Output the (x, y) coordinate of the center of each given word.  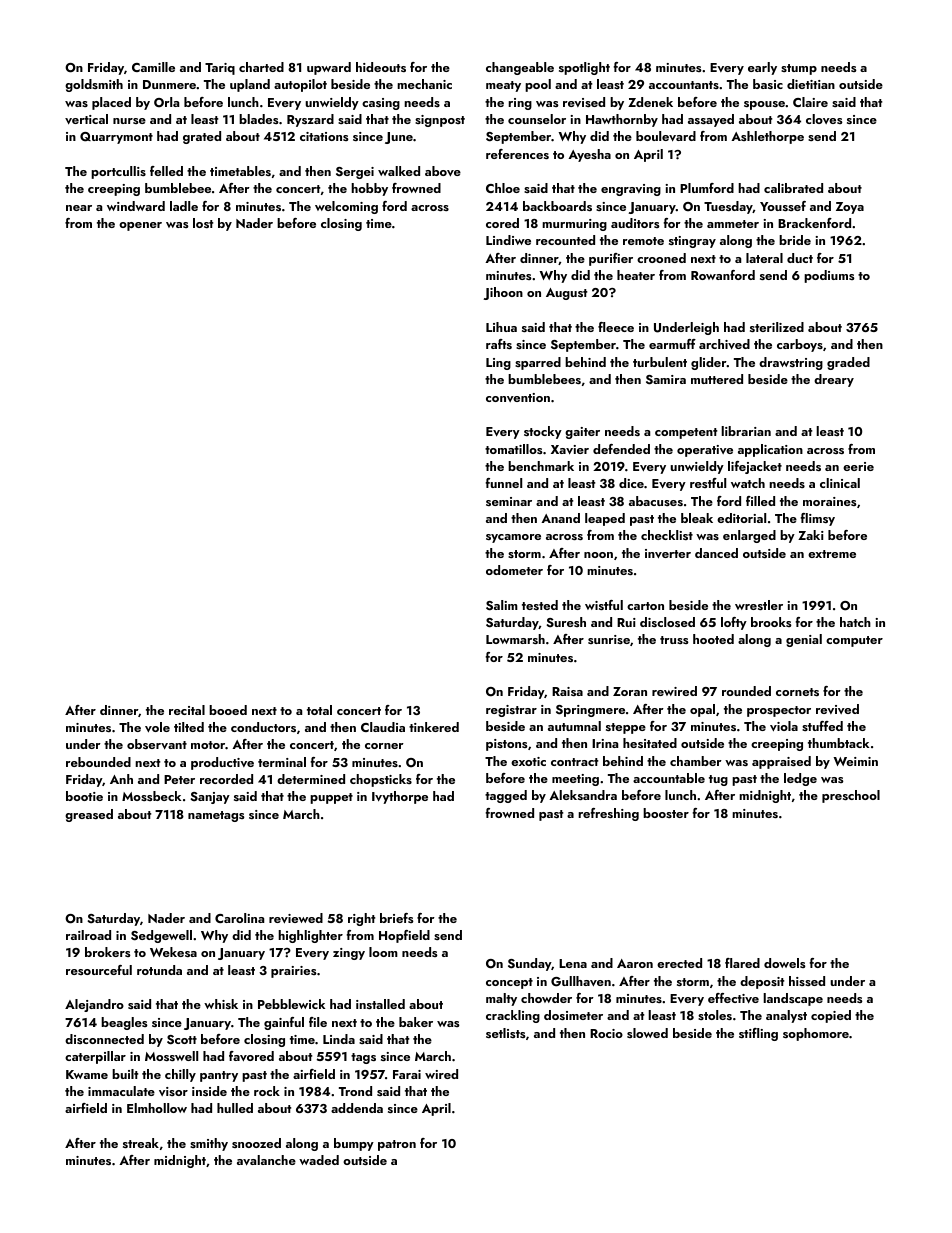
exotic (528, 761)
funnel (504, 483)
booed (228, 710)
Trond (355, 1091)
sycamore (513, 538)
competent (686, 433)
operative (705, 451)
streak (141, 1143)
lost (203, 223)
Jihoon (503, 293)
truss (674, 640)
